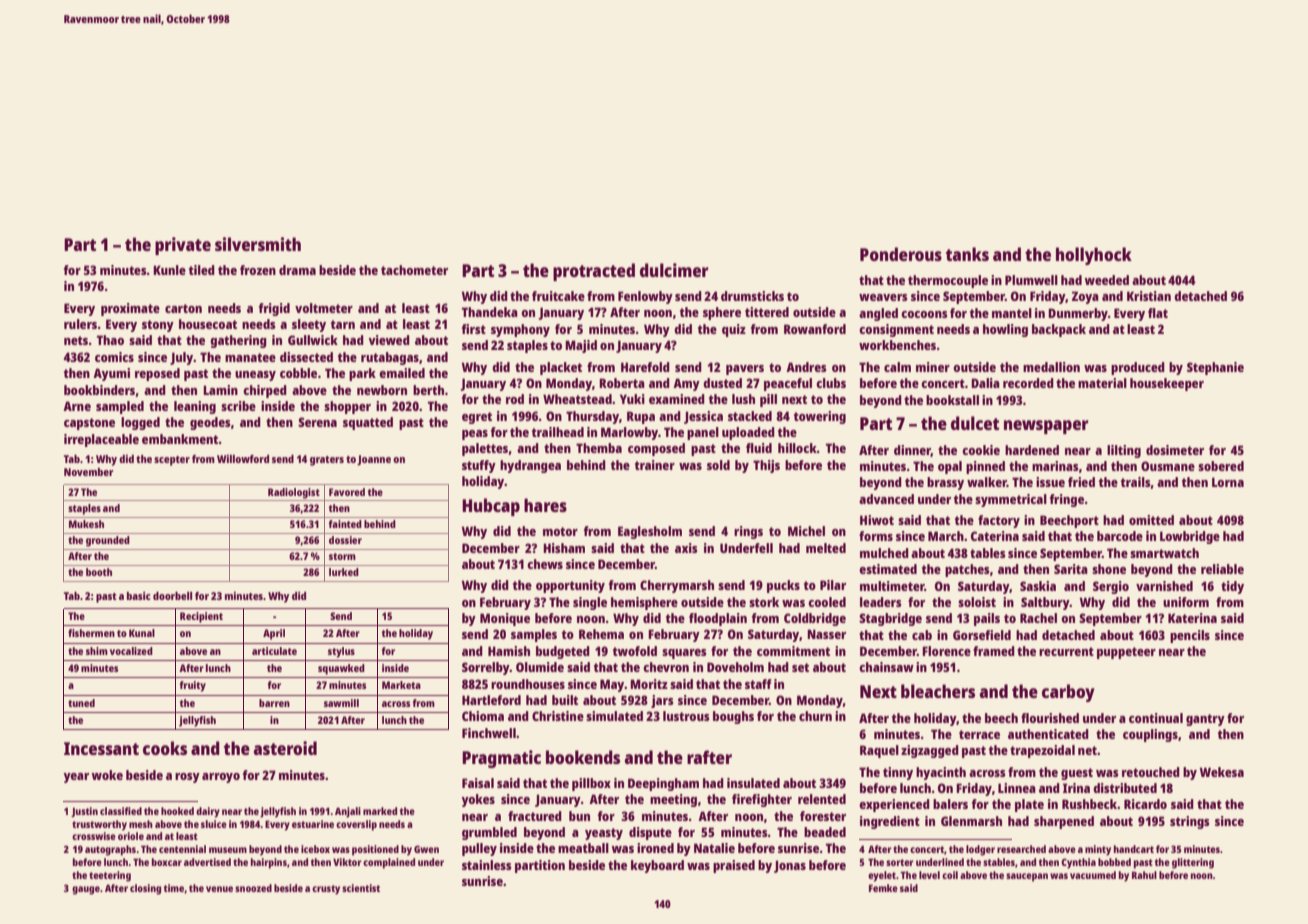 Image resolution: width=1308 pixels, height=924 pixels. What do you see at coordinates (677, 586) in the screenshot?
I see `Cherrymarsh` at bounding box center [677, 586].
